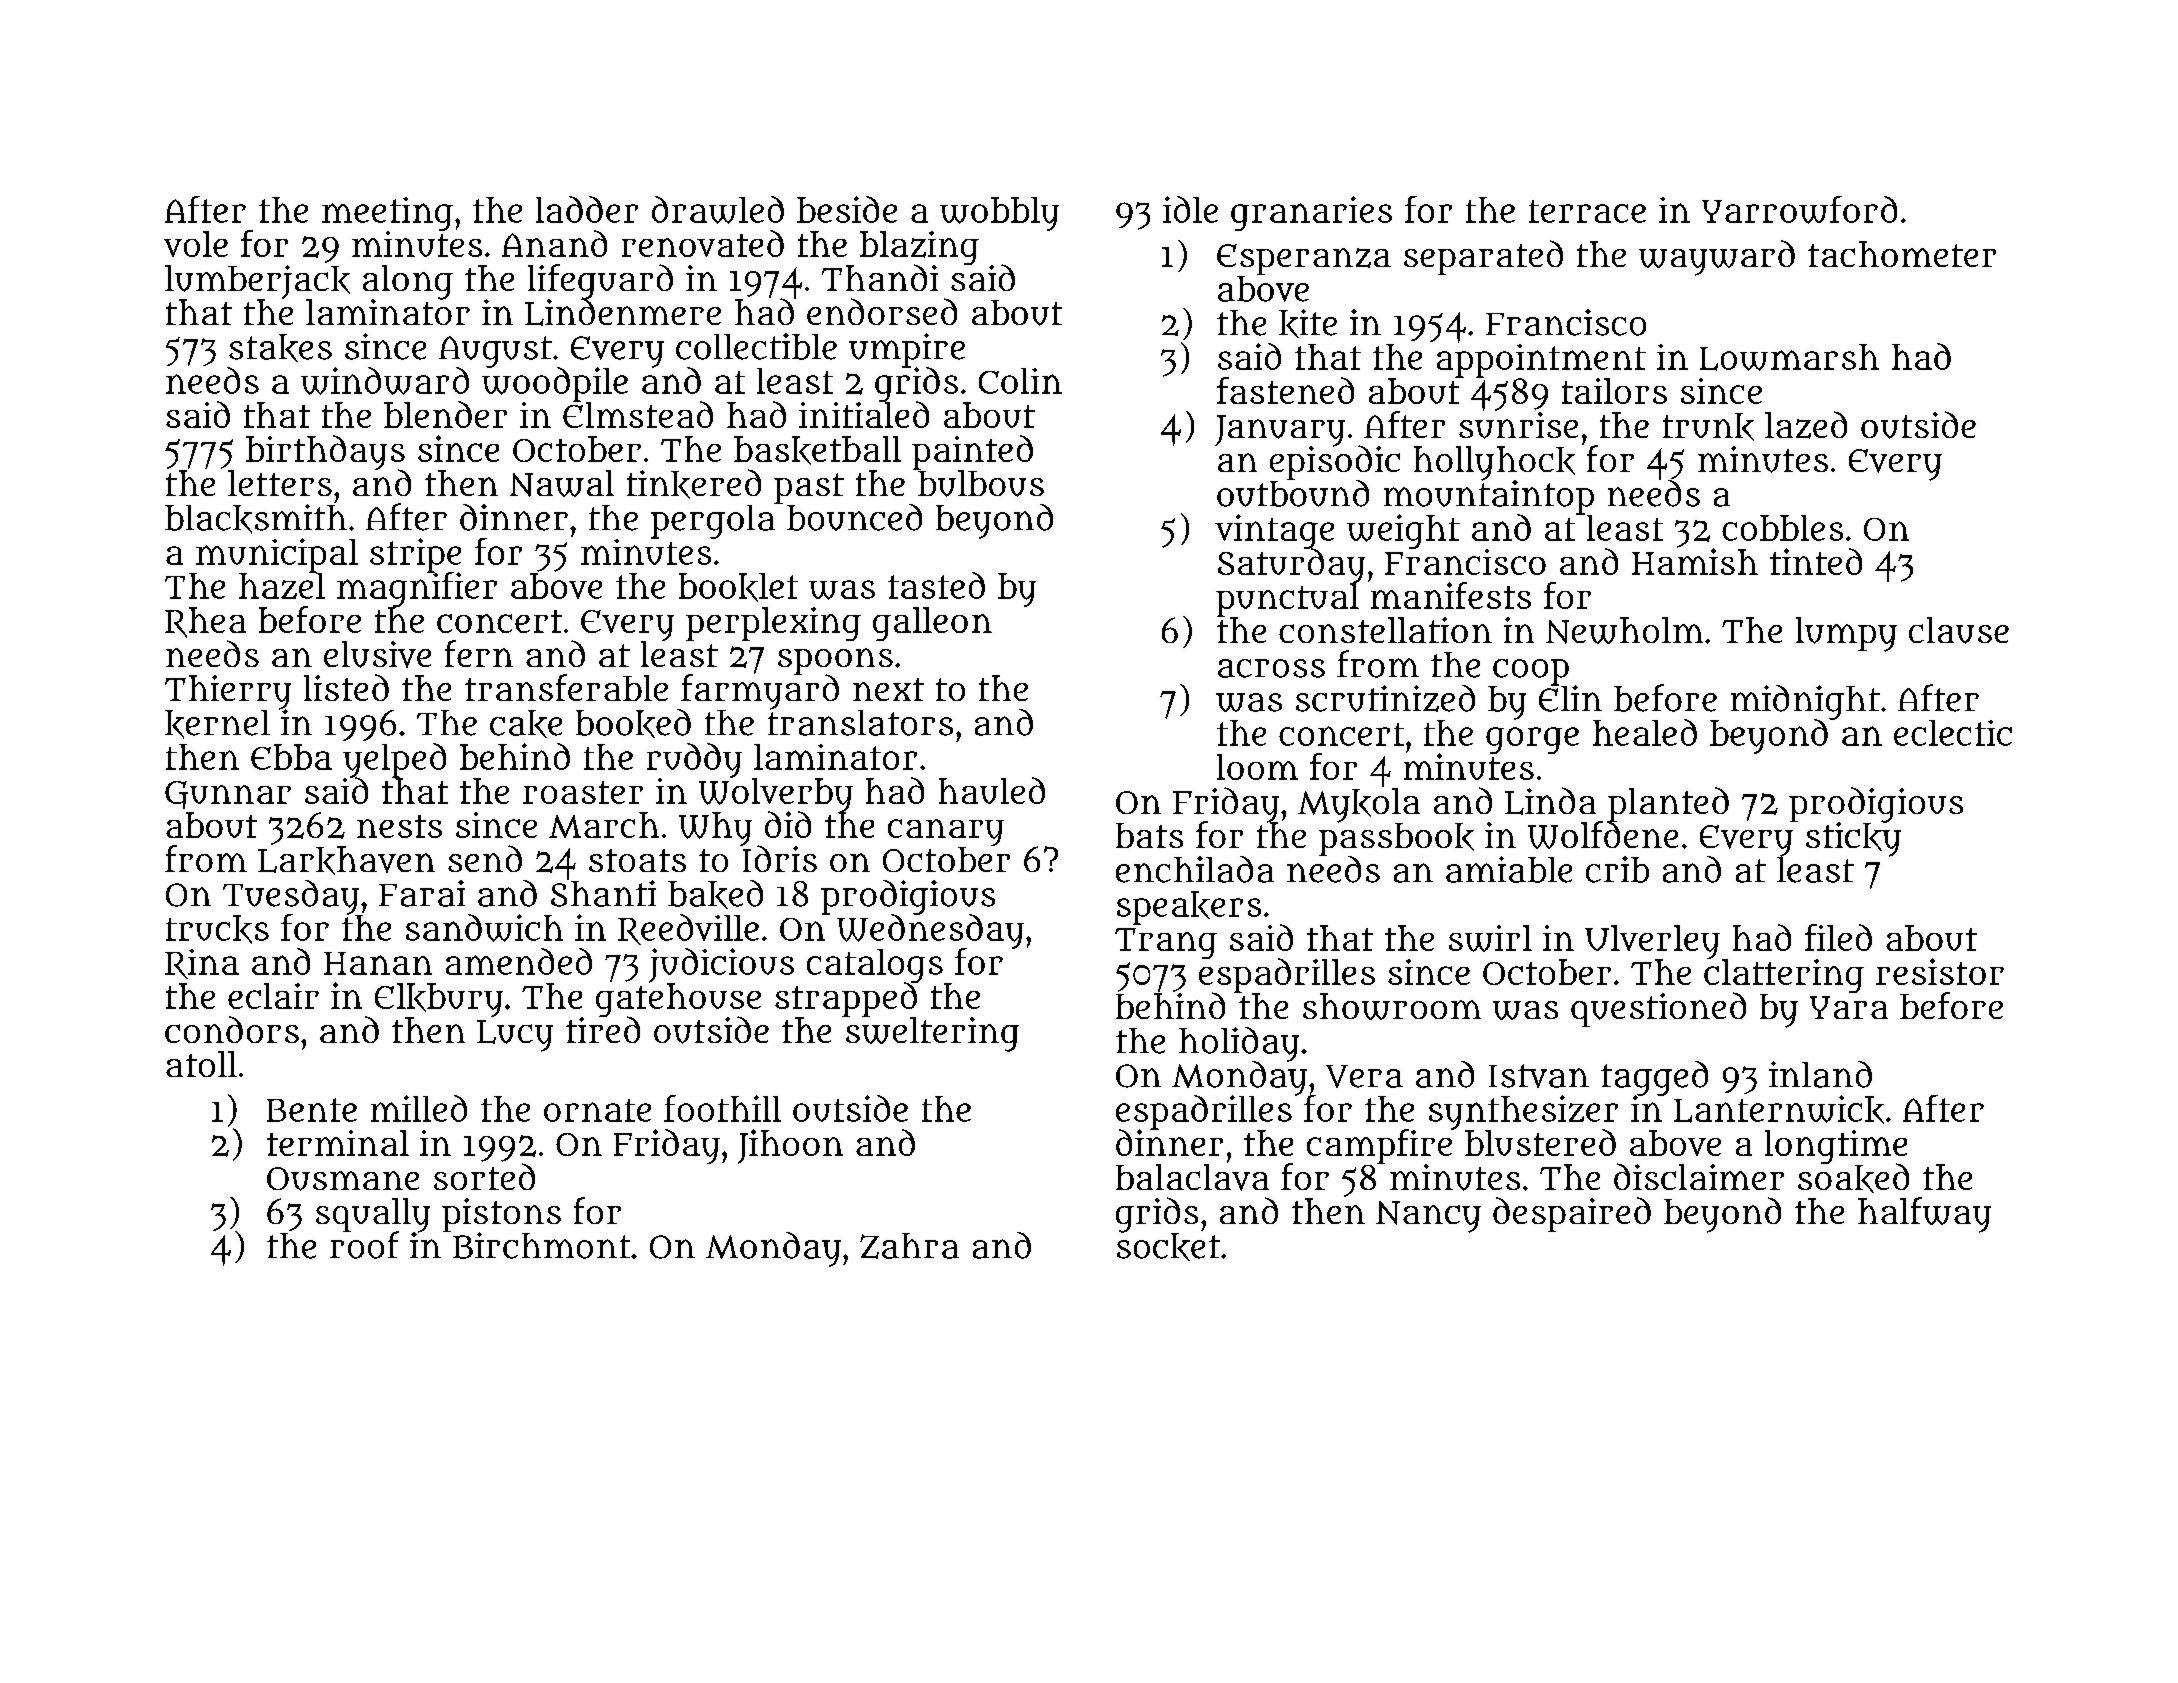  What do you see at coordinates (1789, 357) in the page?
I see `Lowmarsh` at bounding box center [1789, 357].
